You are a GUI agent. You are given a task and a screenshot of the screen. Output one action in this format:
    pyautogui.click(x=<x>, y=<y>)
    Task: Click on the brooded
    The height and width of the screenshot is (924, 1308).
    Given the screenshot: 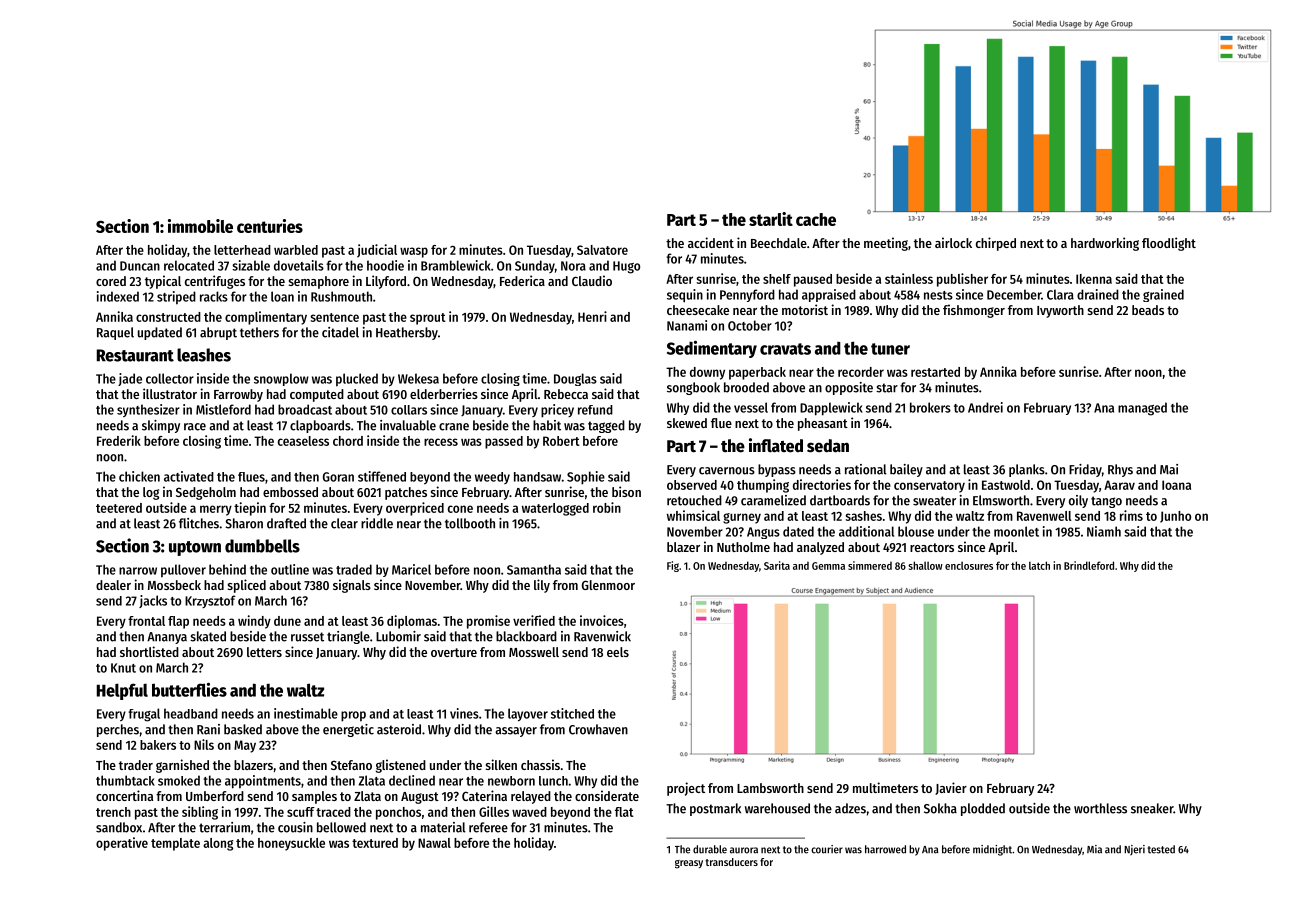 What is the action you would take?
    pyautogui.click(x=746, y=387)
